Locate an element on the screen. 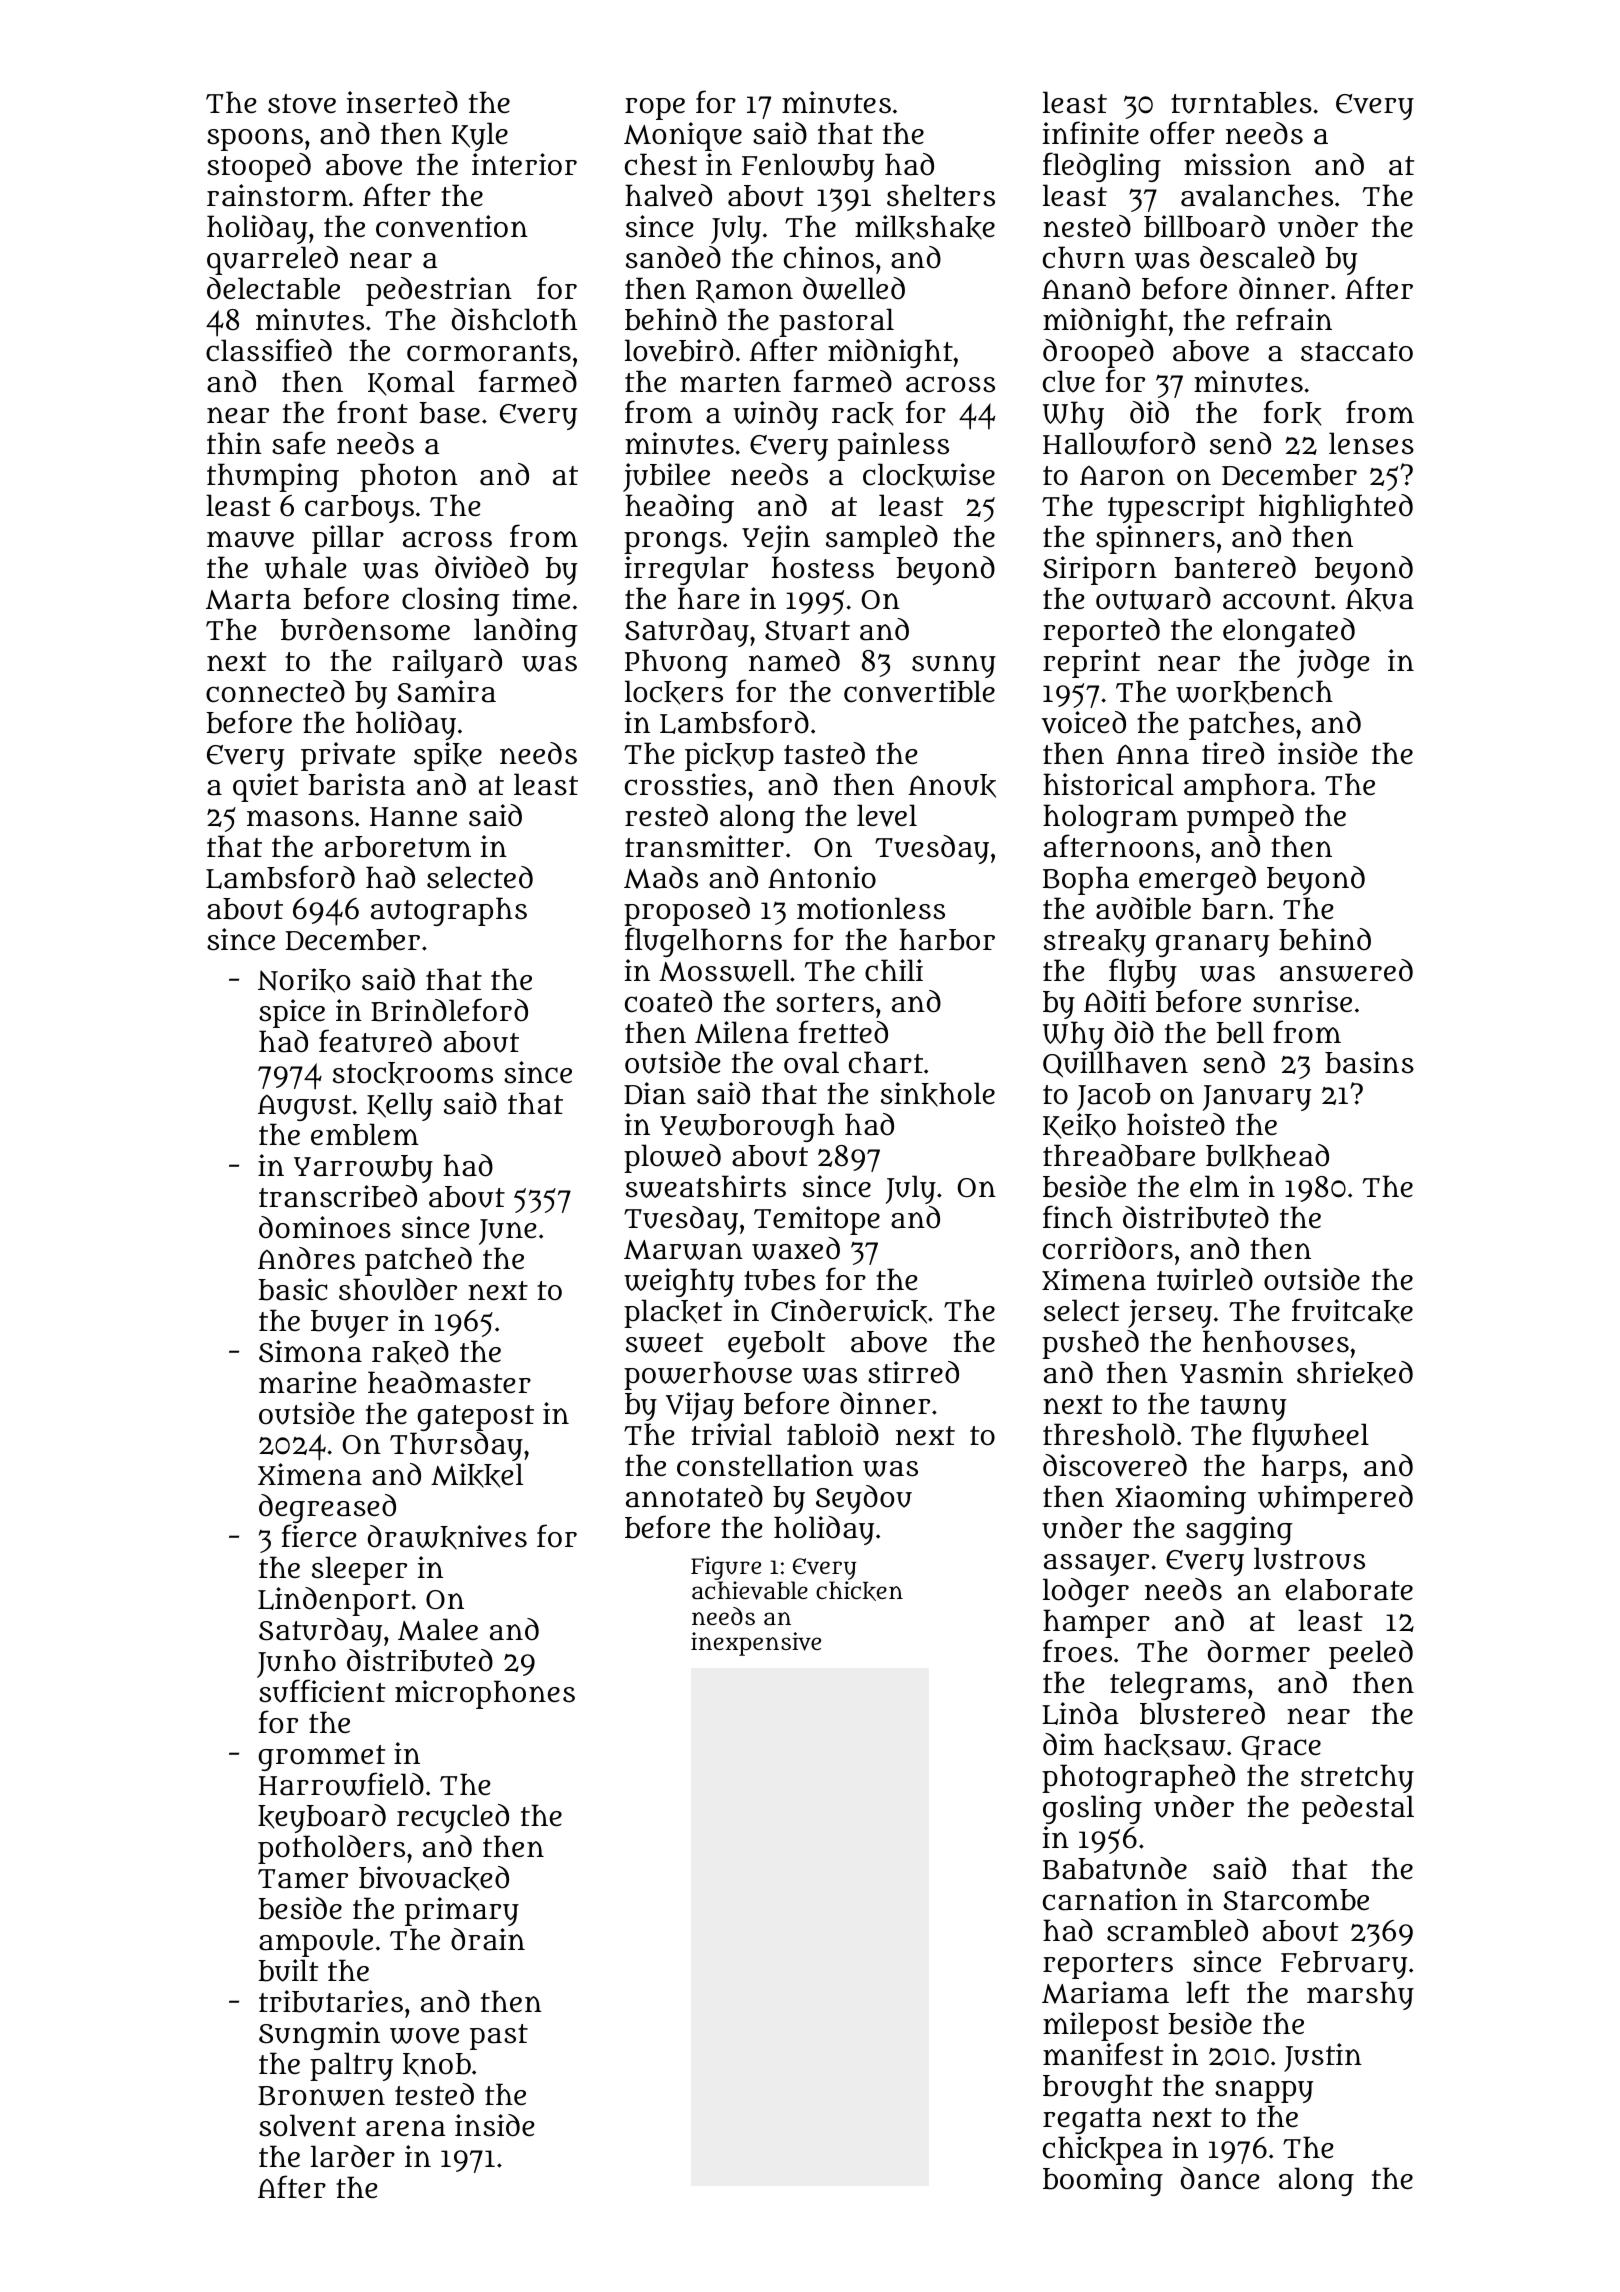 The width and height of the screenshot is (1620, 2292). lenses is located at coordinates (1371, 443).
